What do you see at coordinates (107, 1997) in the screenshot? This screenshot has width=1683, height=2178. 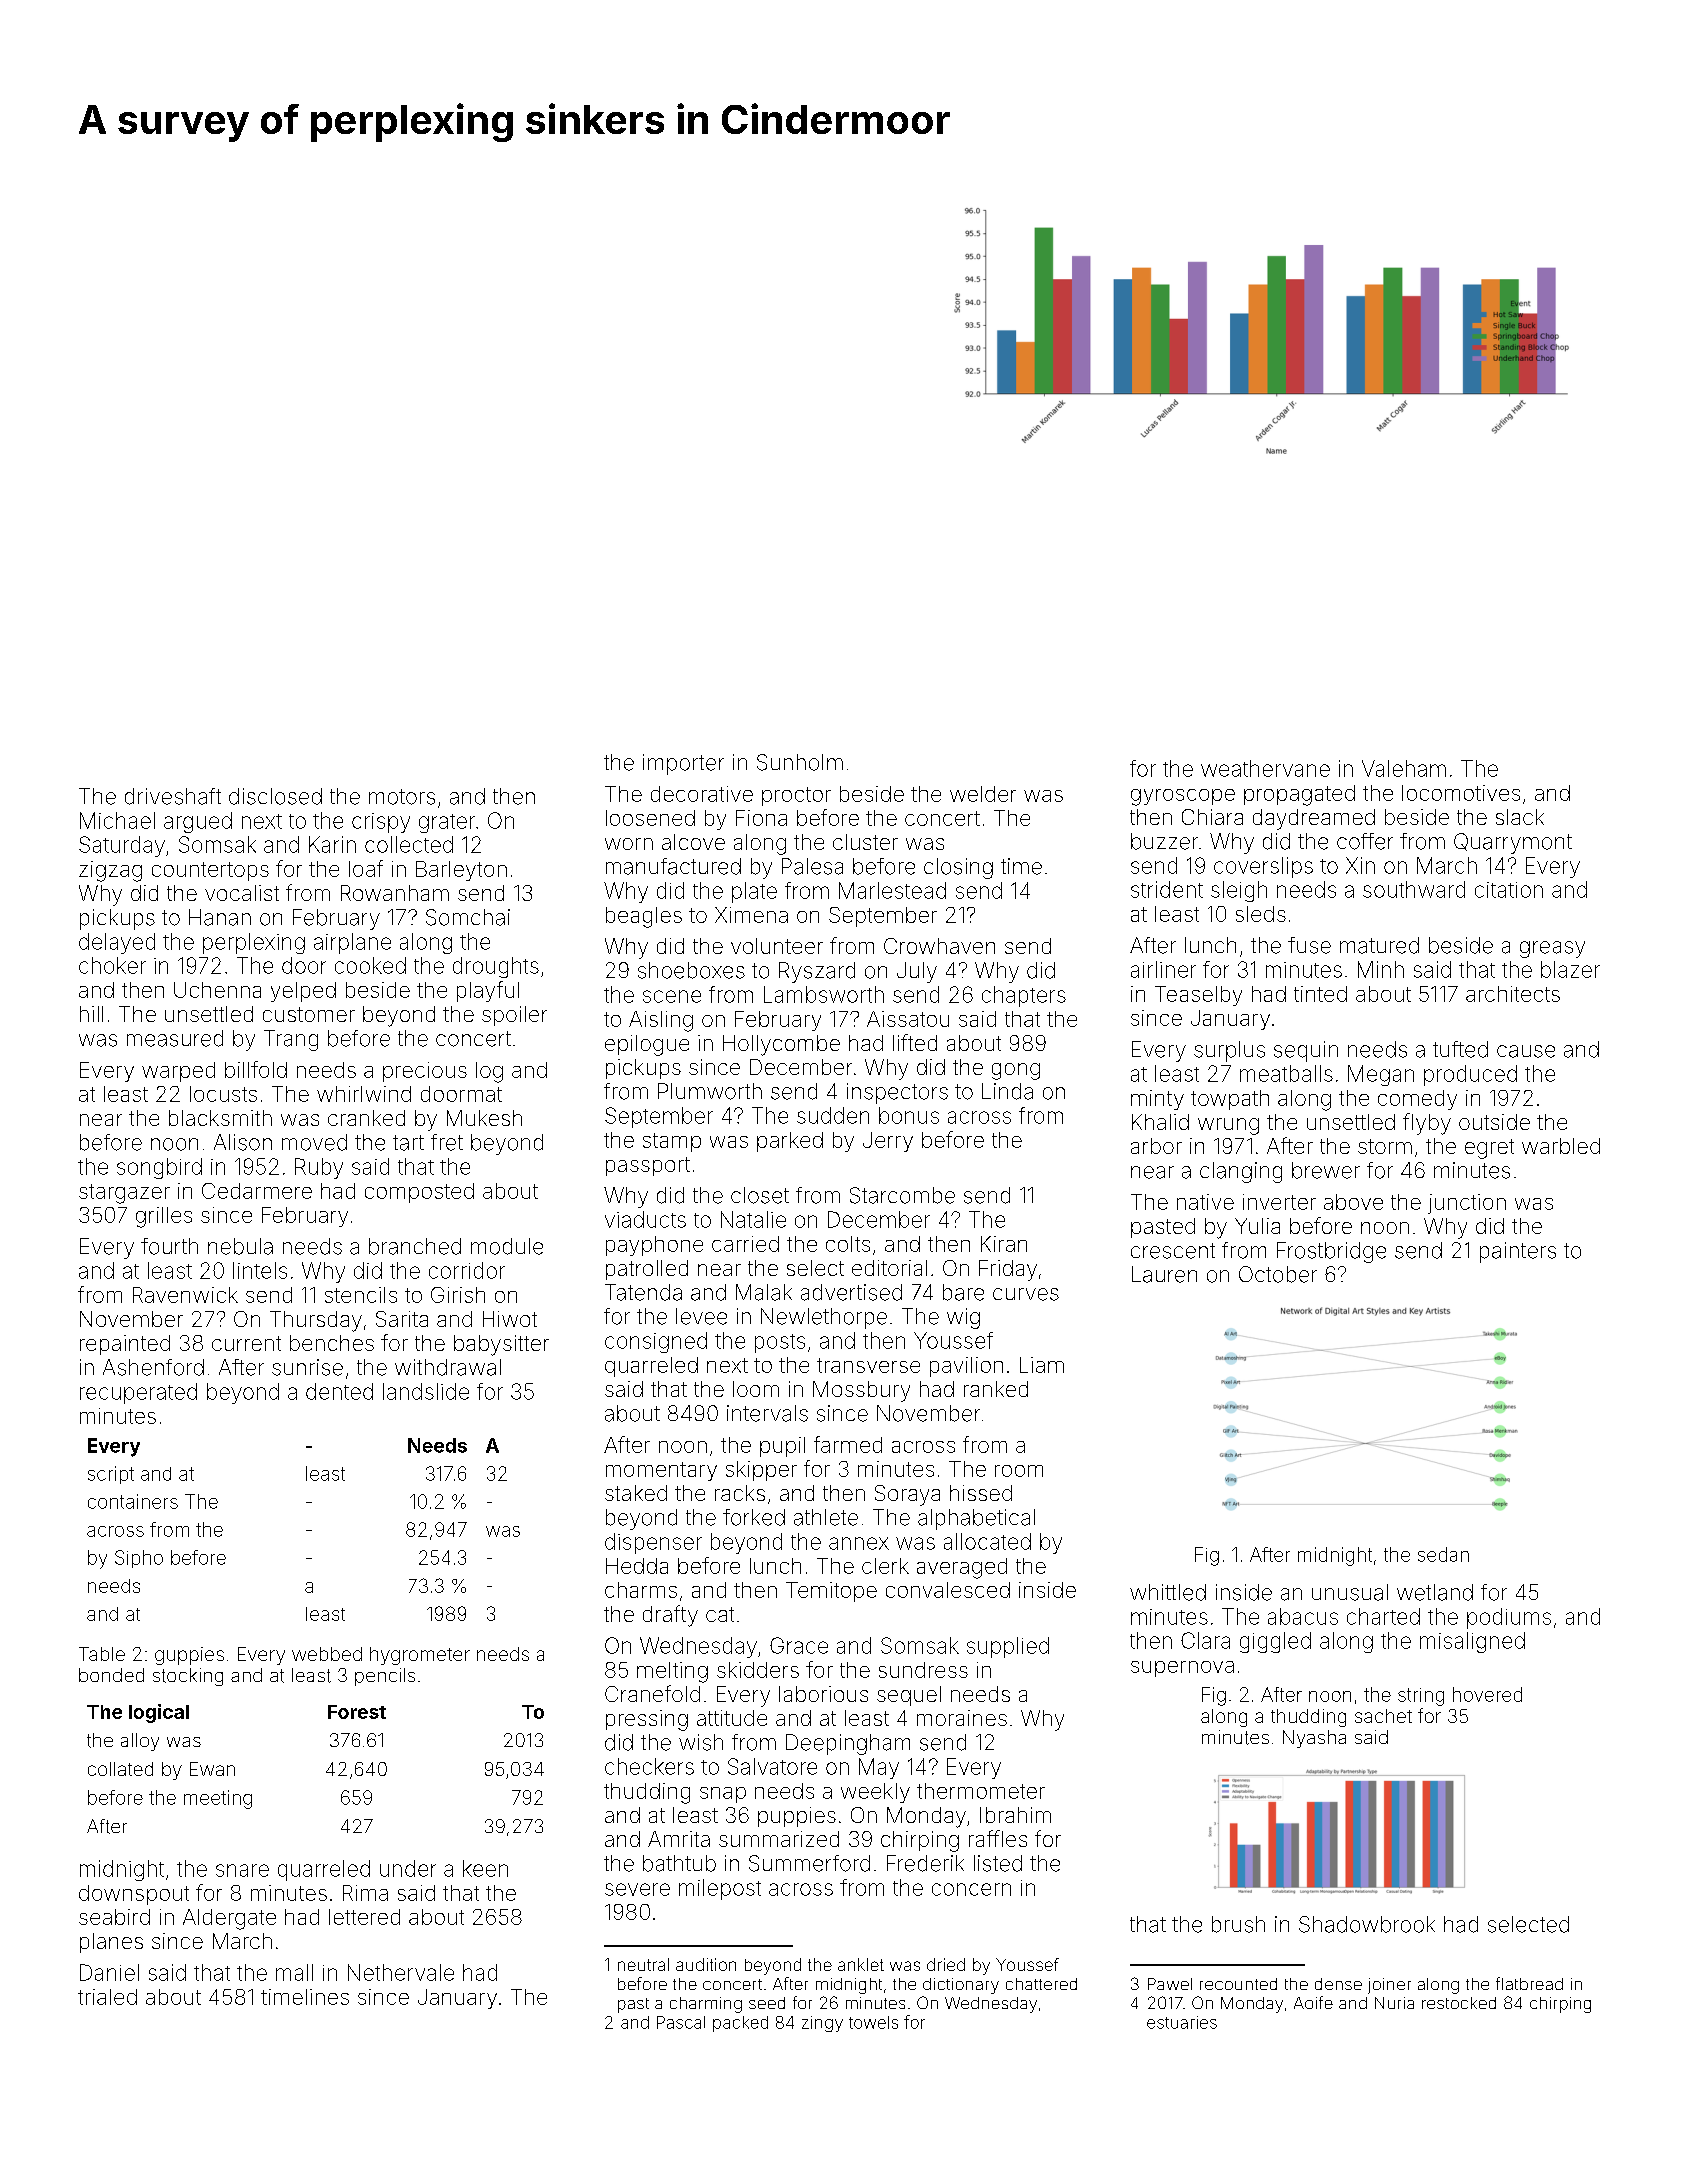 I see `trialed` at bounding box center [107, 1997].
